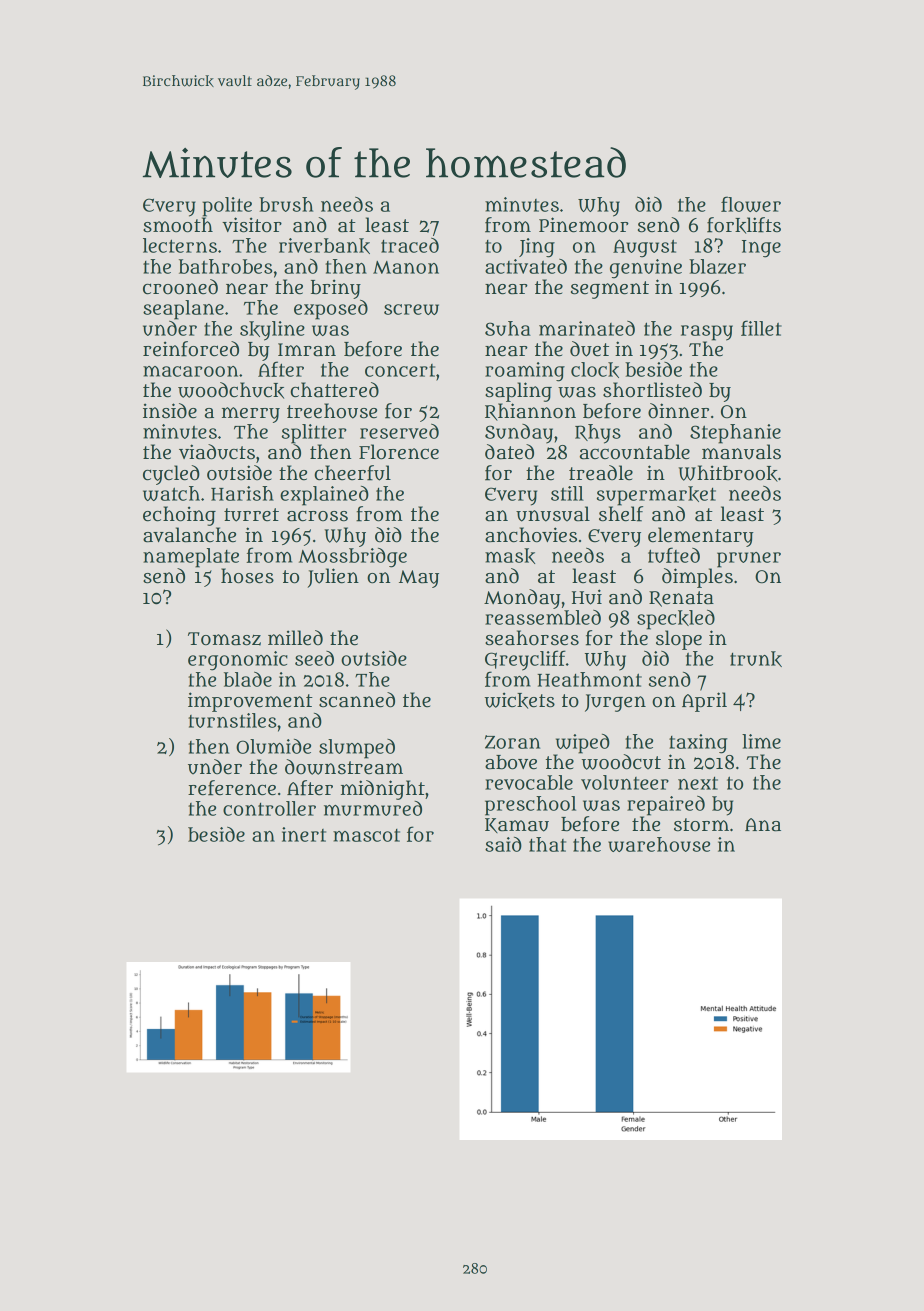  Describe the element at coordinates (406, 267) in the screenshot. I see `Manon` at that location.
